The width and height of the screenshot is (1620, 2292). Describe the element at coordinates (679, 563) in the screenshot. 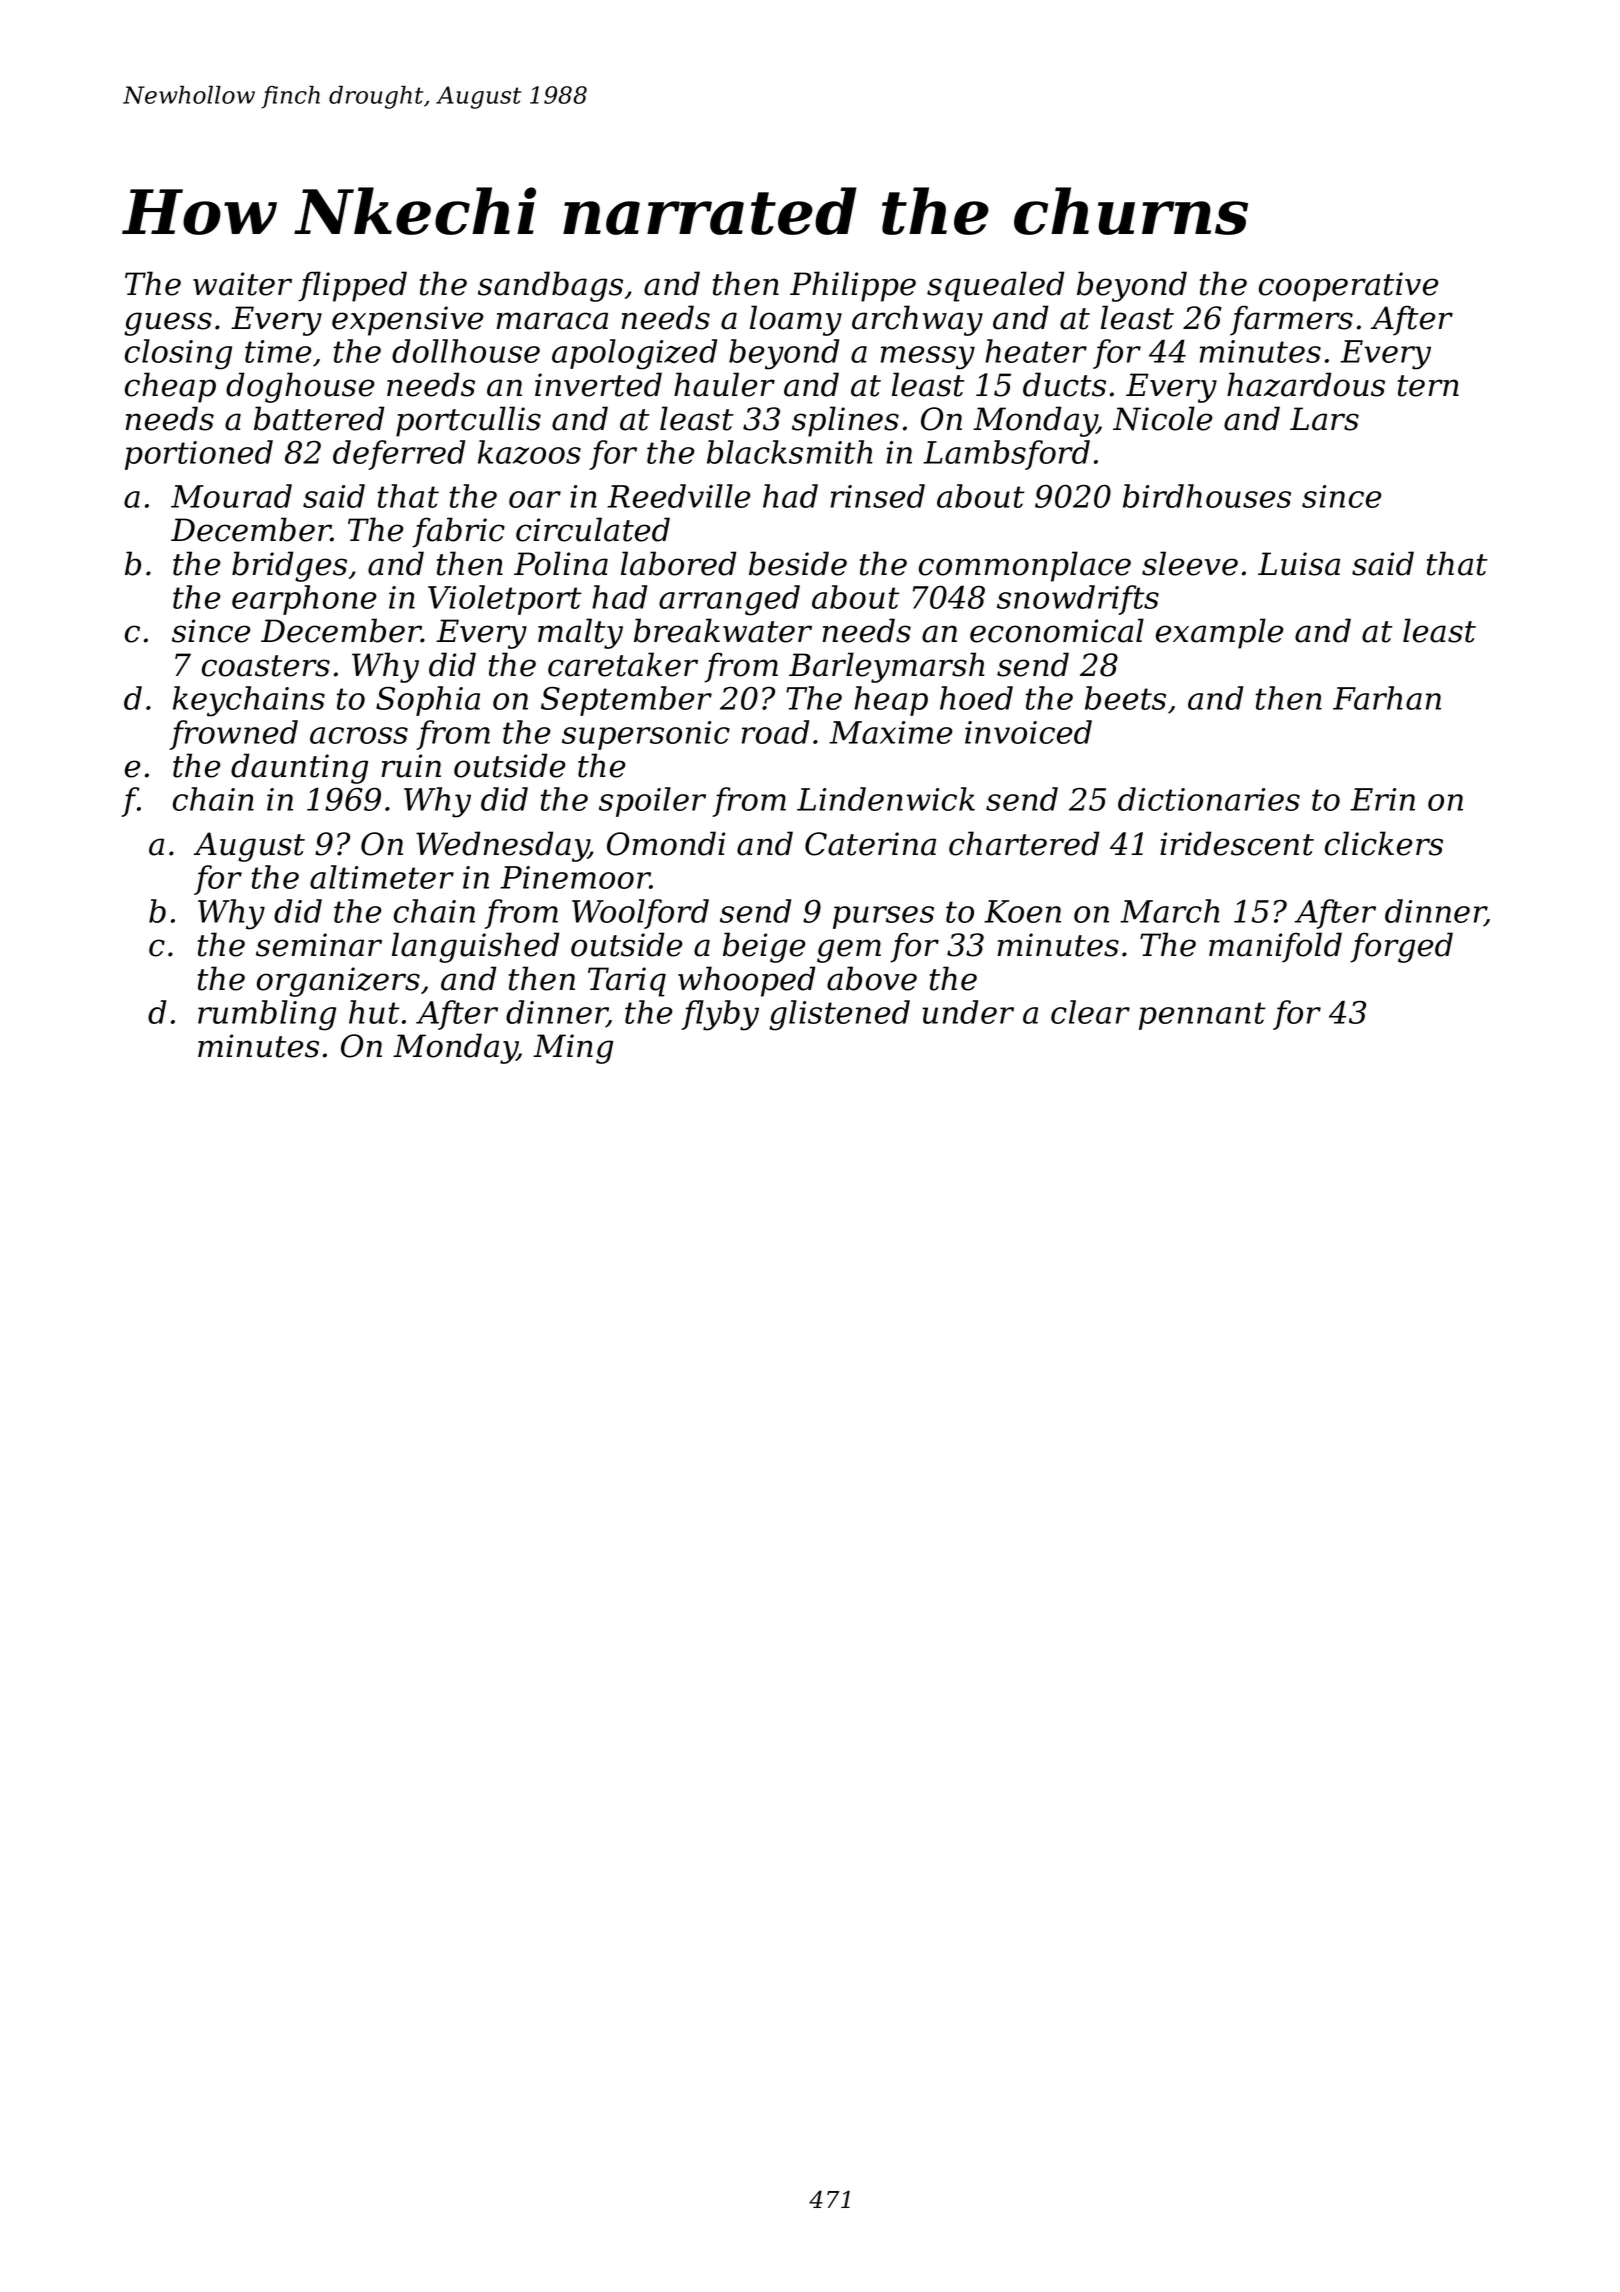

I see `labored` at that location.
